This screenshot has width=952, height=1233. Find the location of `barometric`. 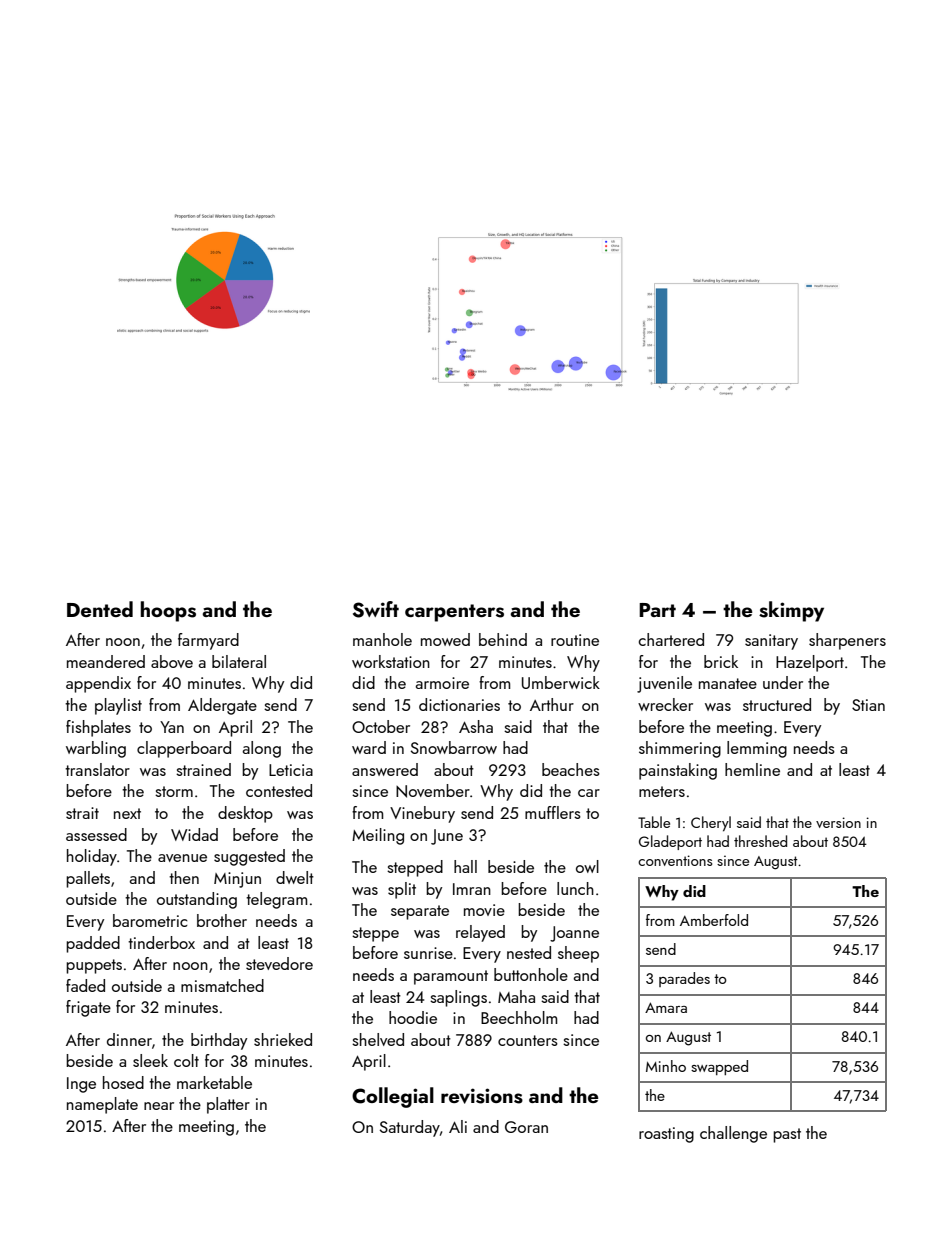

barometric is located at coordinates (150, 920).
